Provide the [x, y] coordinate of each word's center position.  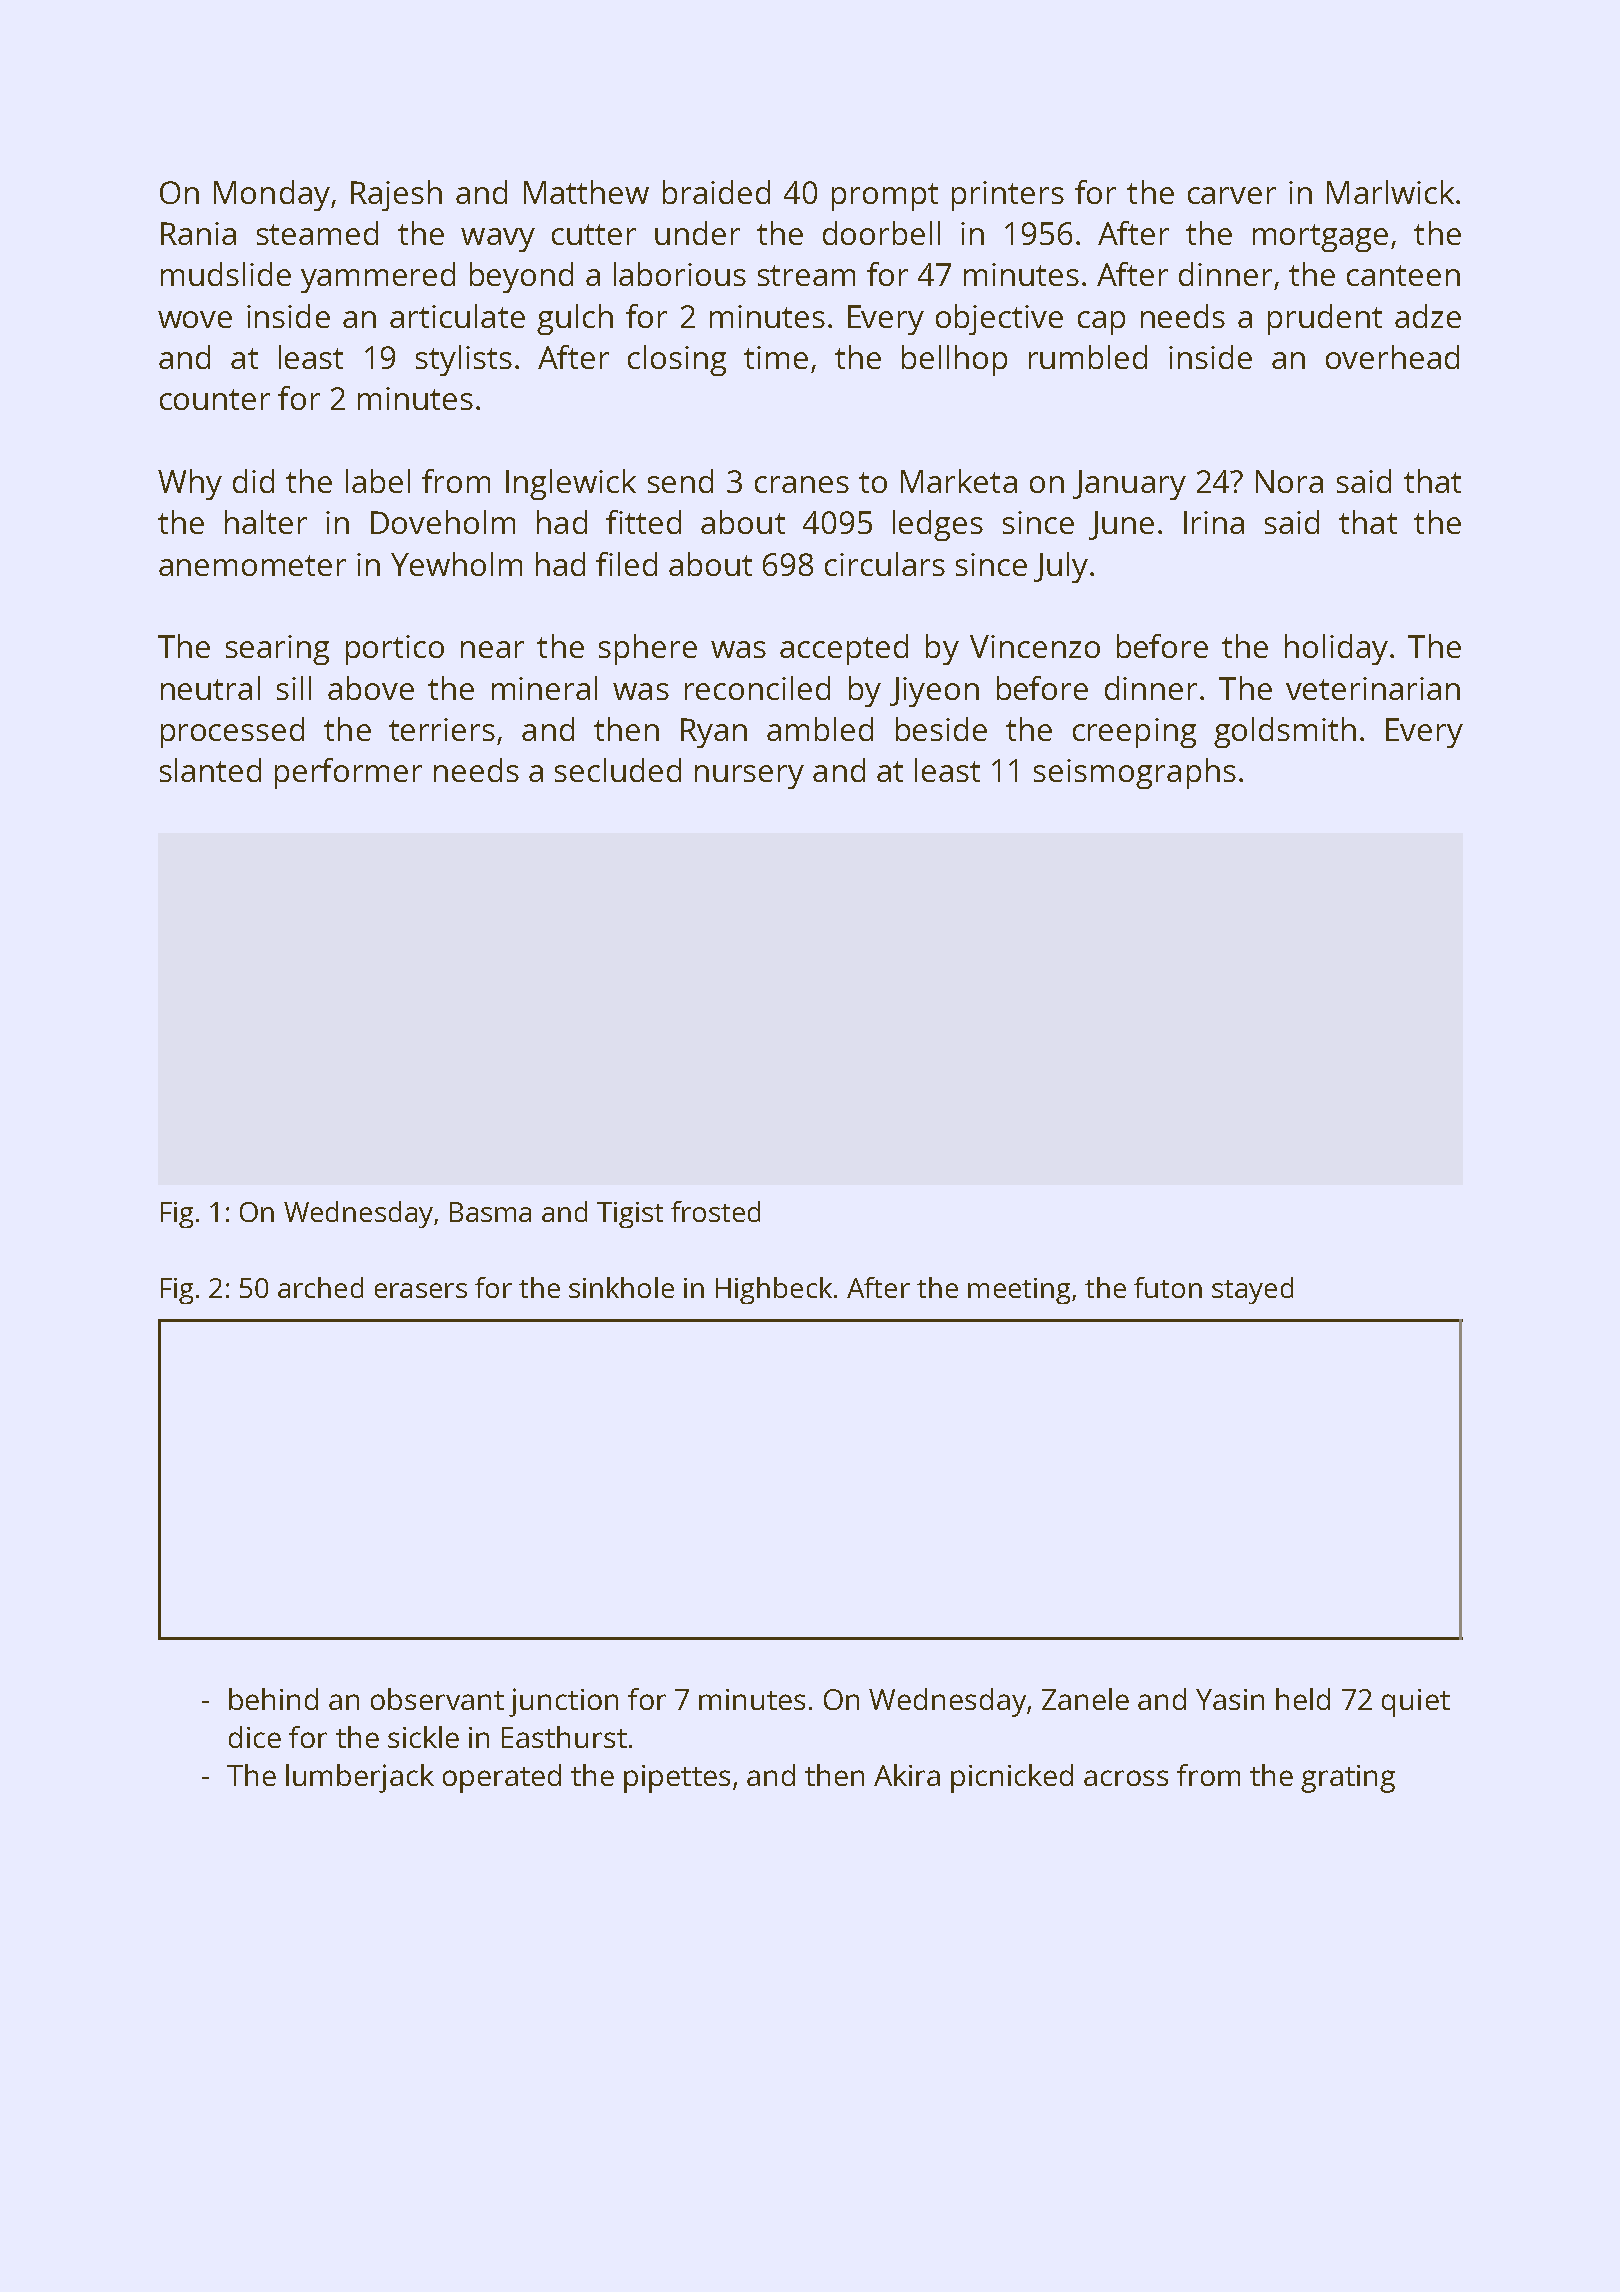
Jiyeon [934, 692]
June [1121, 525]
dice [255, 1737]
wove [195, 319]
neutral [210, 688]
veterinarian [1373, 688]
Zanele [1085, 1699]
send [680, 481]
